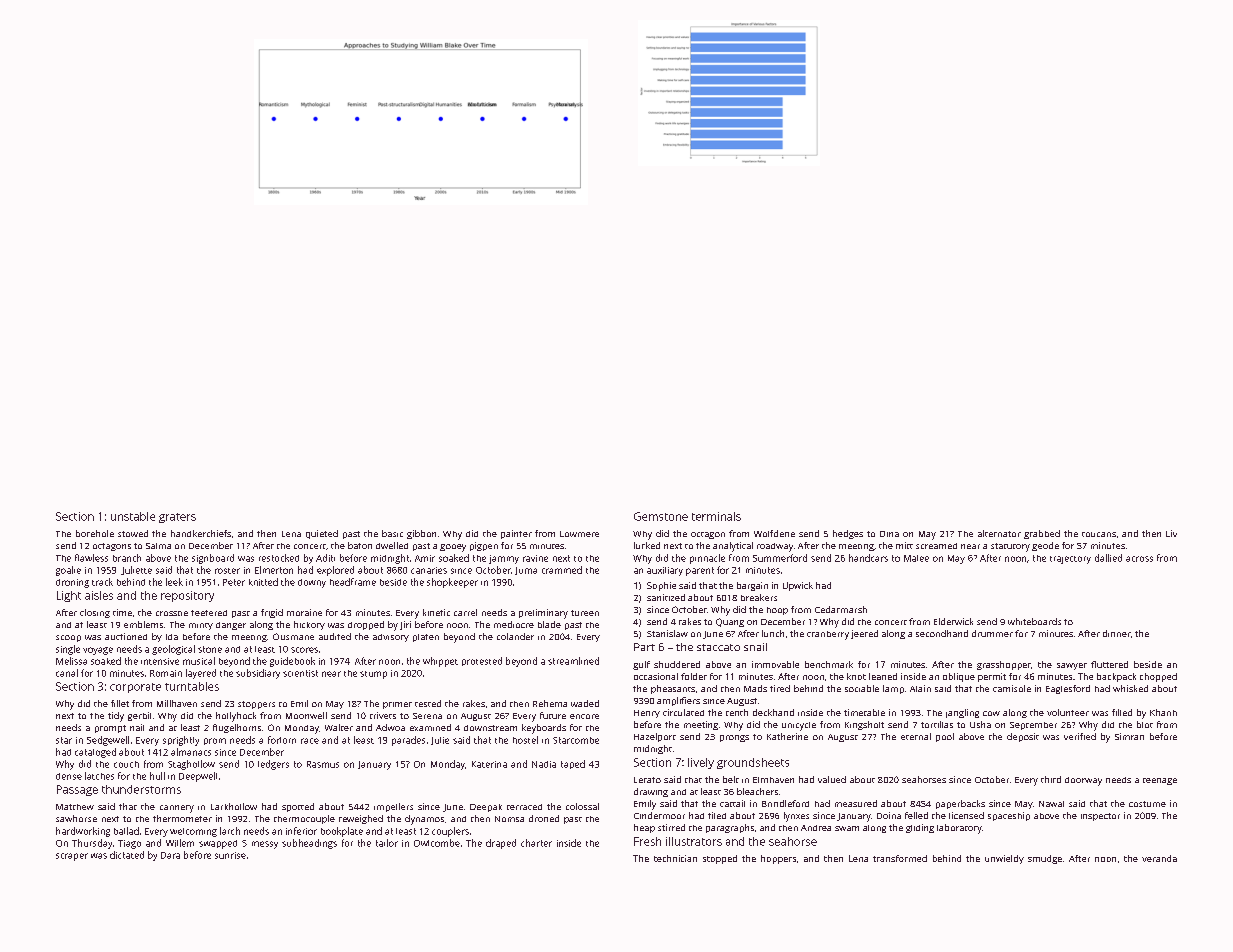  Describe the element at coordinates (730, 622) in the screenshot. I see `Quang` at that location.
